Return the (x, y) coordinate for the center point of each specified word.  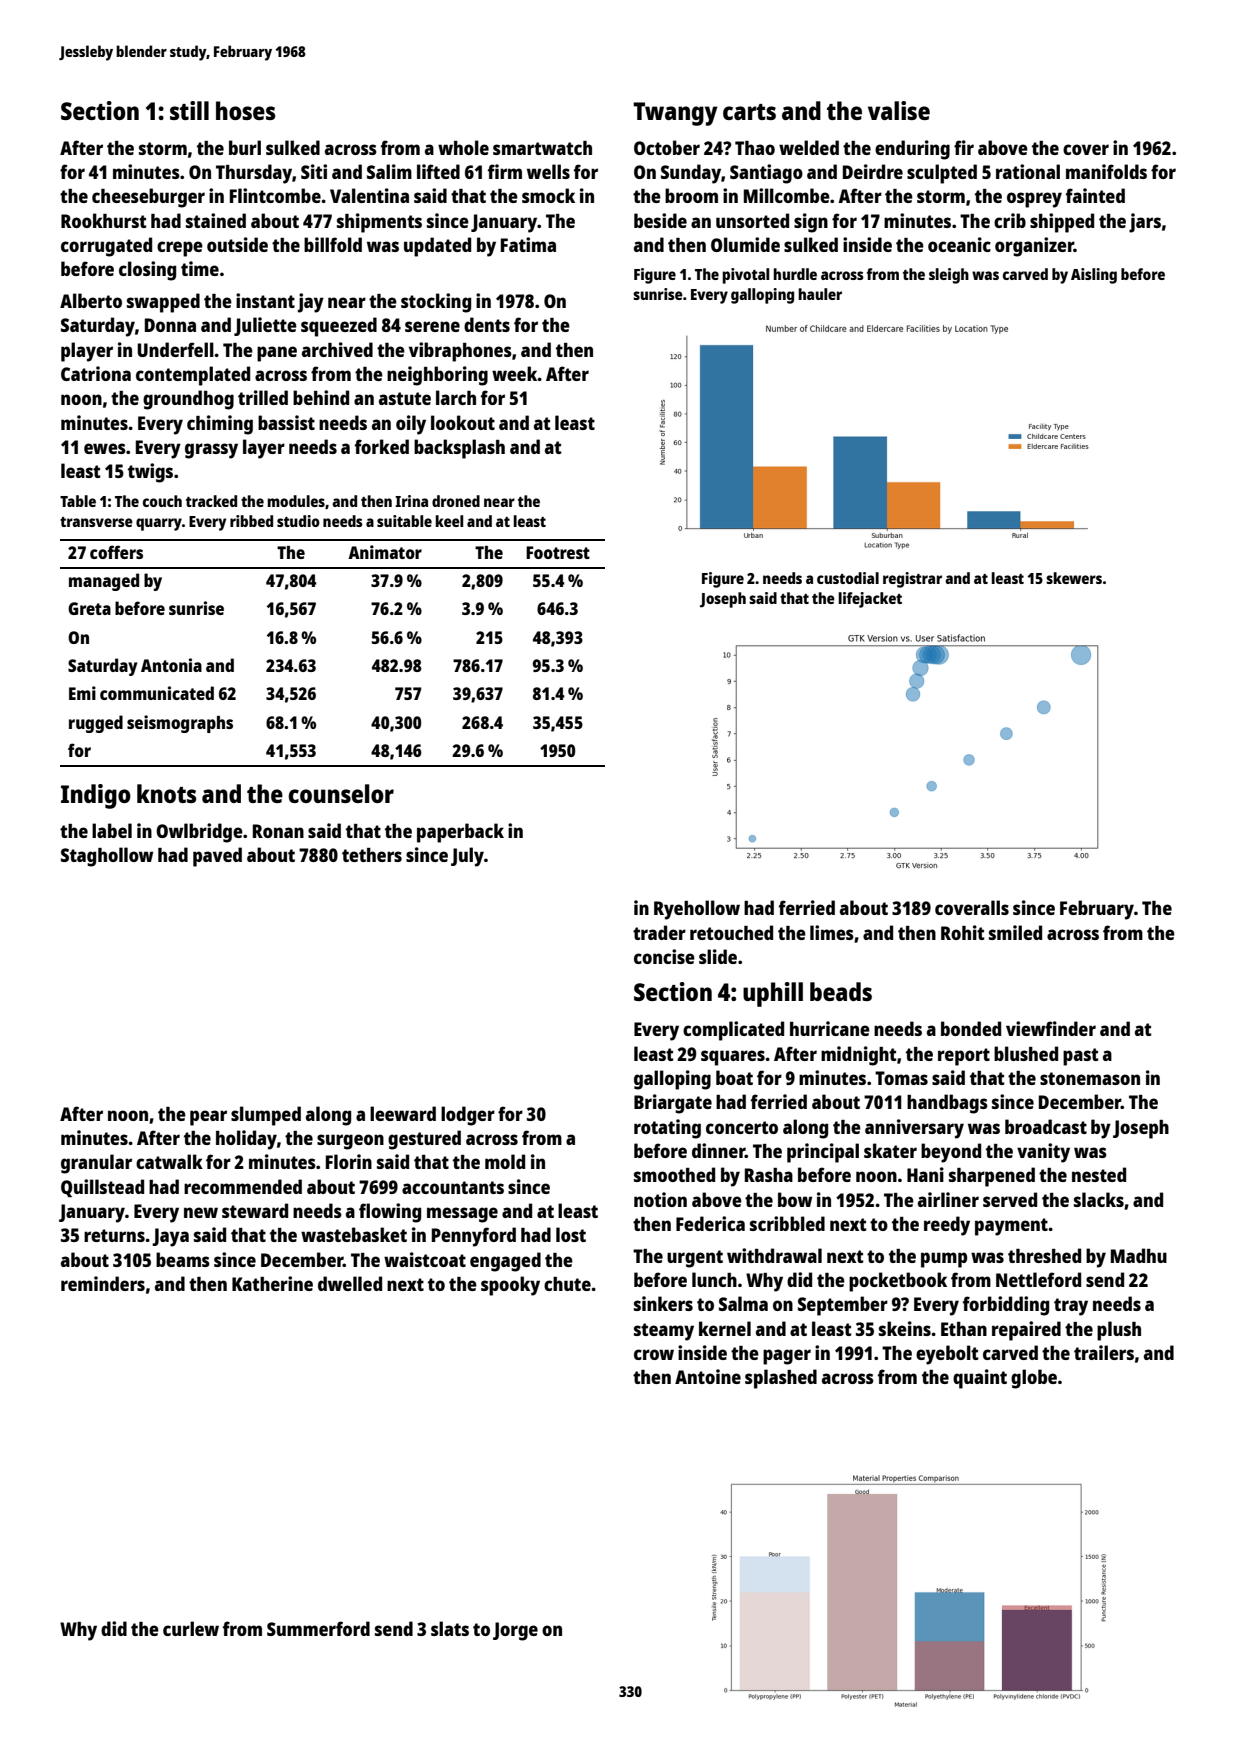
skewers (1074, 578)
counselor (341, 793)
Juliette (265, 326)
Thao (755, 148)
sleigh (949, 276)
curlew (191, 1628)
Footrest (558, 552)
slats (450, 1628)
